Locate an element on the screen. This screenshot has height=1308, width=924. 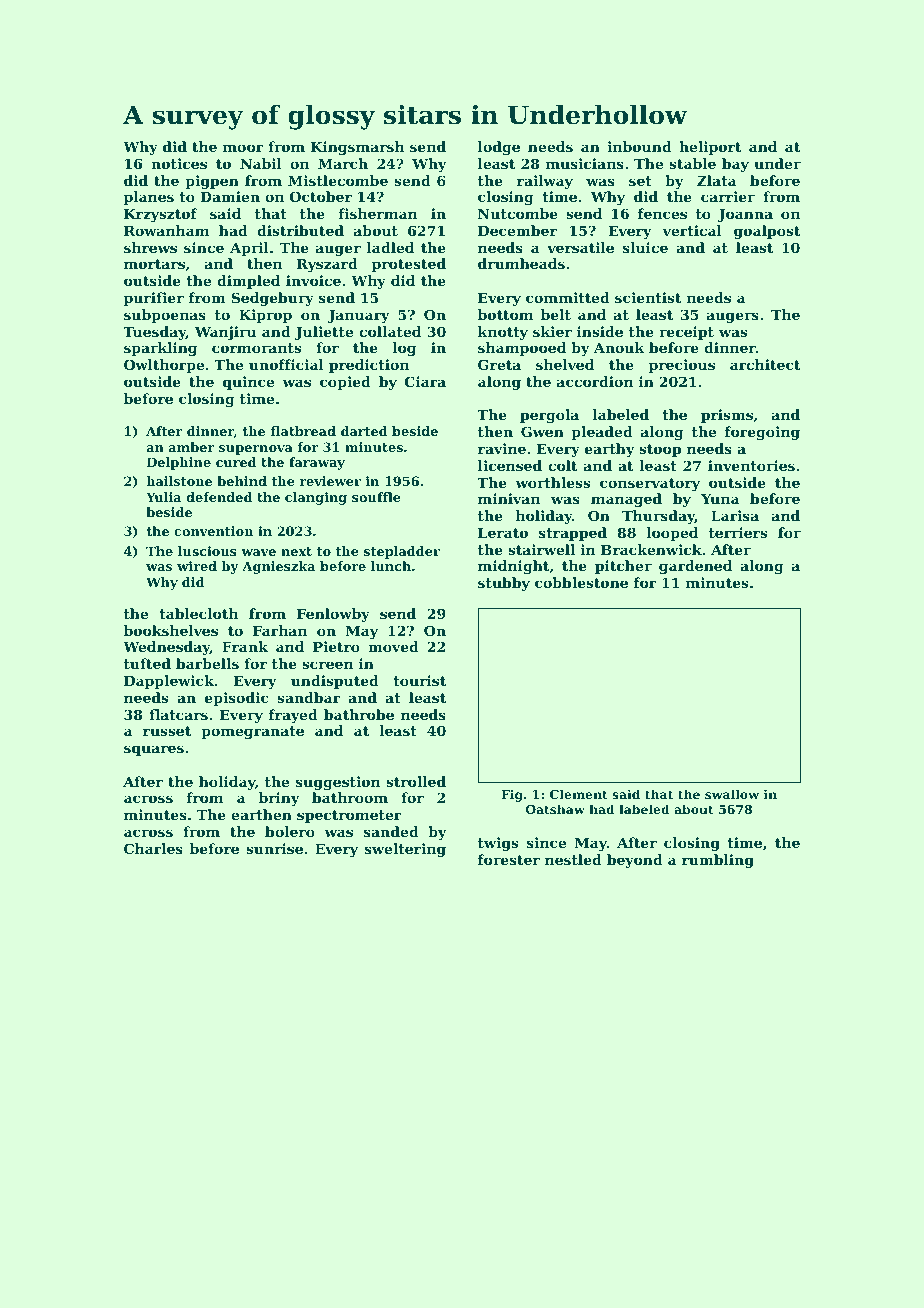
terriers is located at coordinates (738, 532).
